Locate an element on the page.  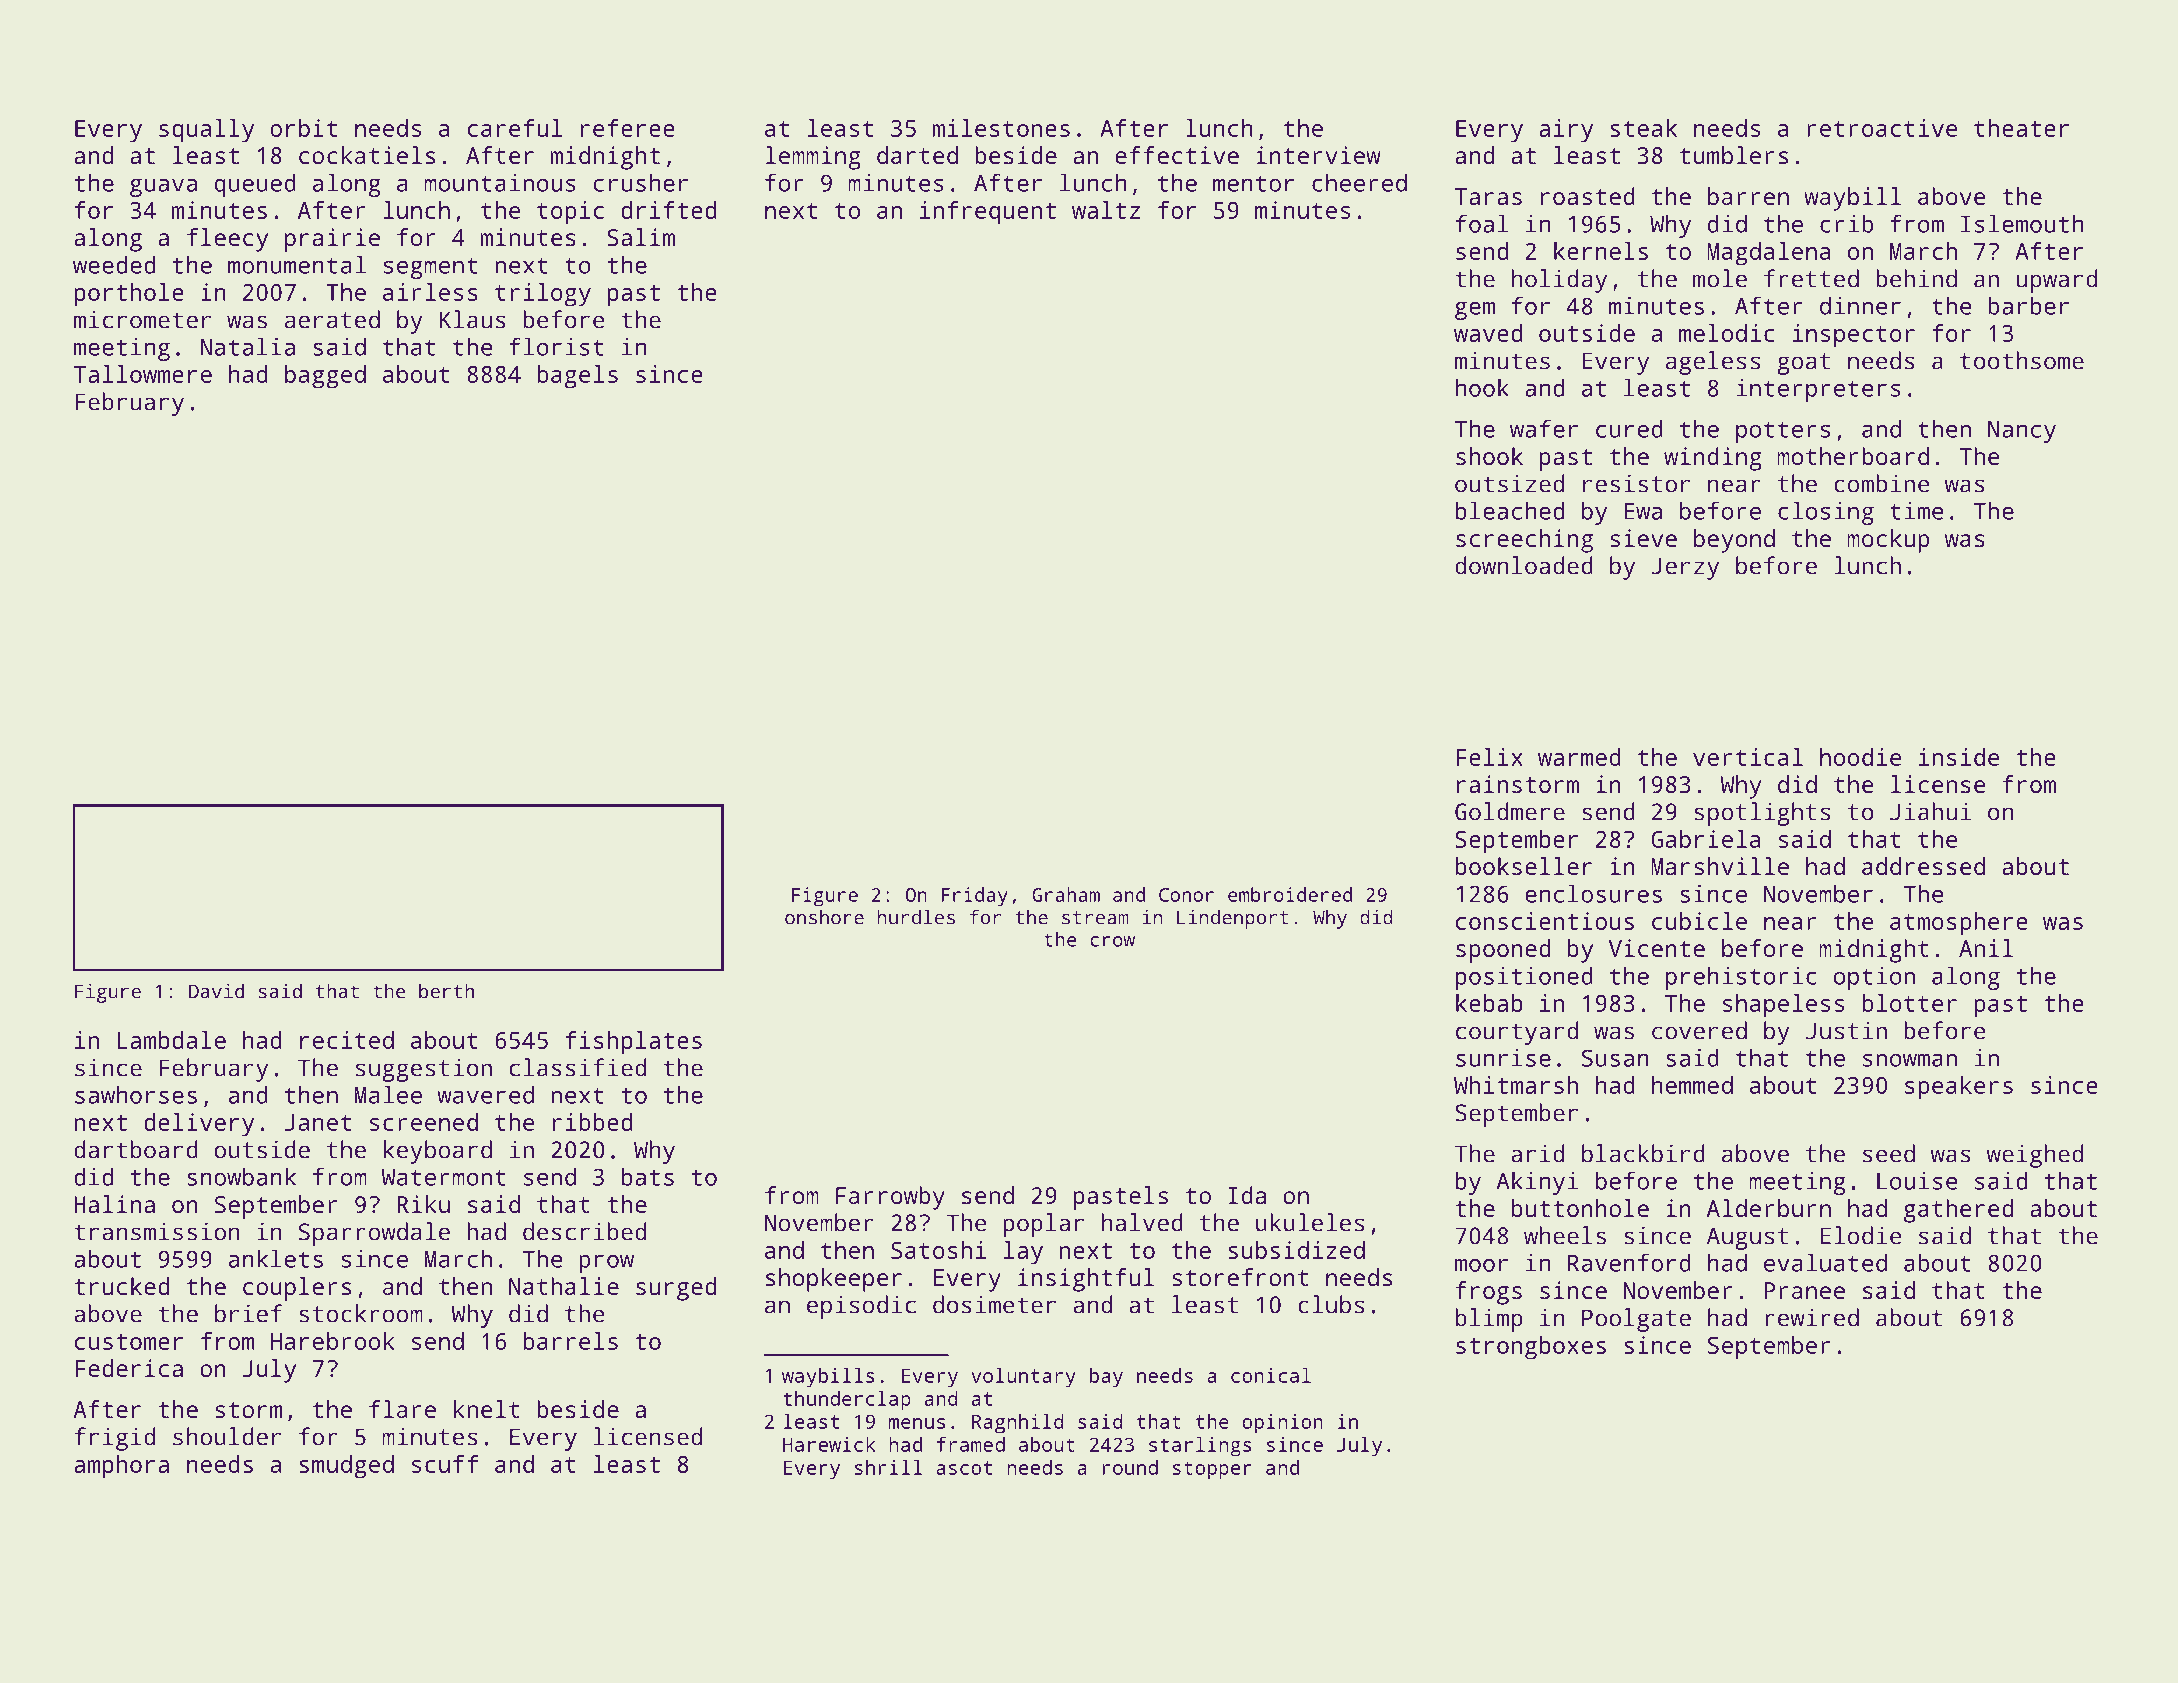
airy is located at coordinates (1566, 131).
